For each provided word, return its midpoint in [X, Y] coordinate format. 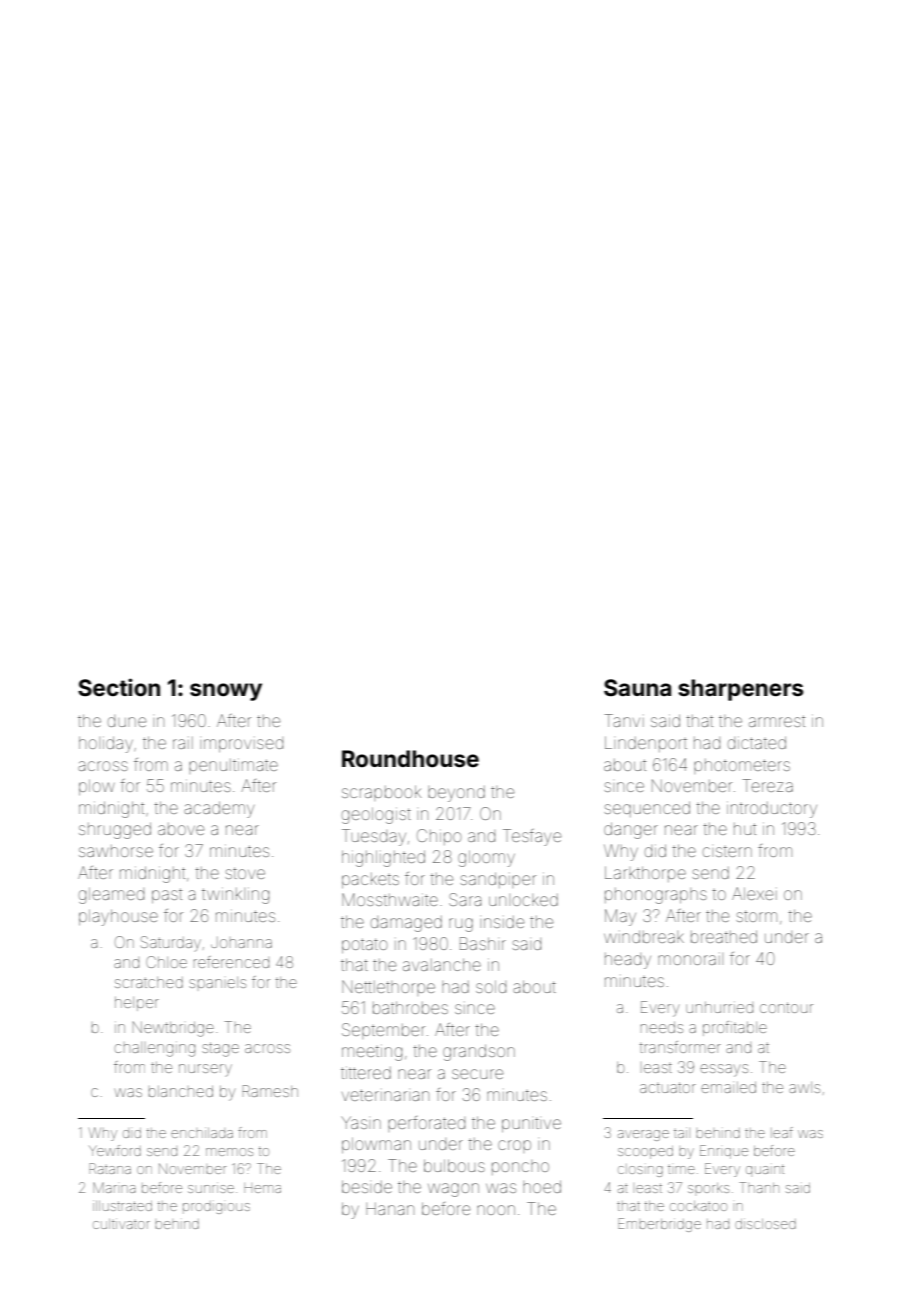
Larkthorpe [645, 874]
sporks [708, 1188]
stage [220, 1049]
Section [119, 687]
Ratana [110, 1168]
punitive [531, 1124]
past [167, 895]
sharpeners [740, 690]
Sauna [637, 688]
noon [496, 1210]
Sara [465, 899]
